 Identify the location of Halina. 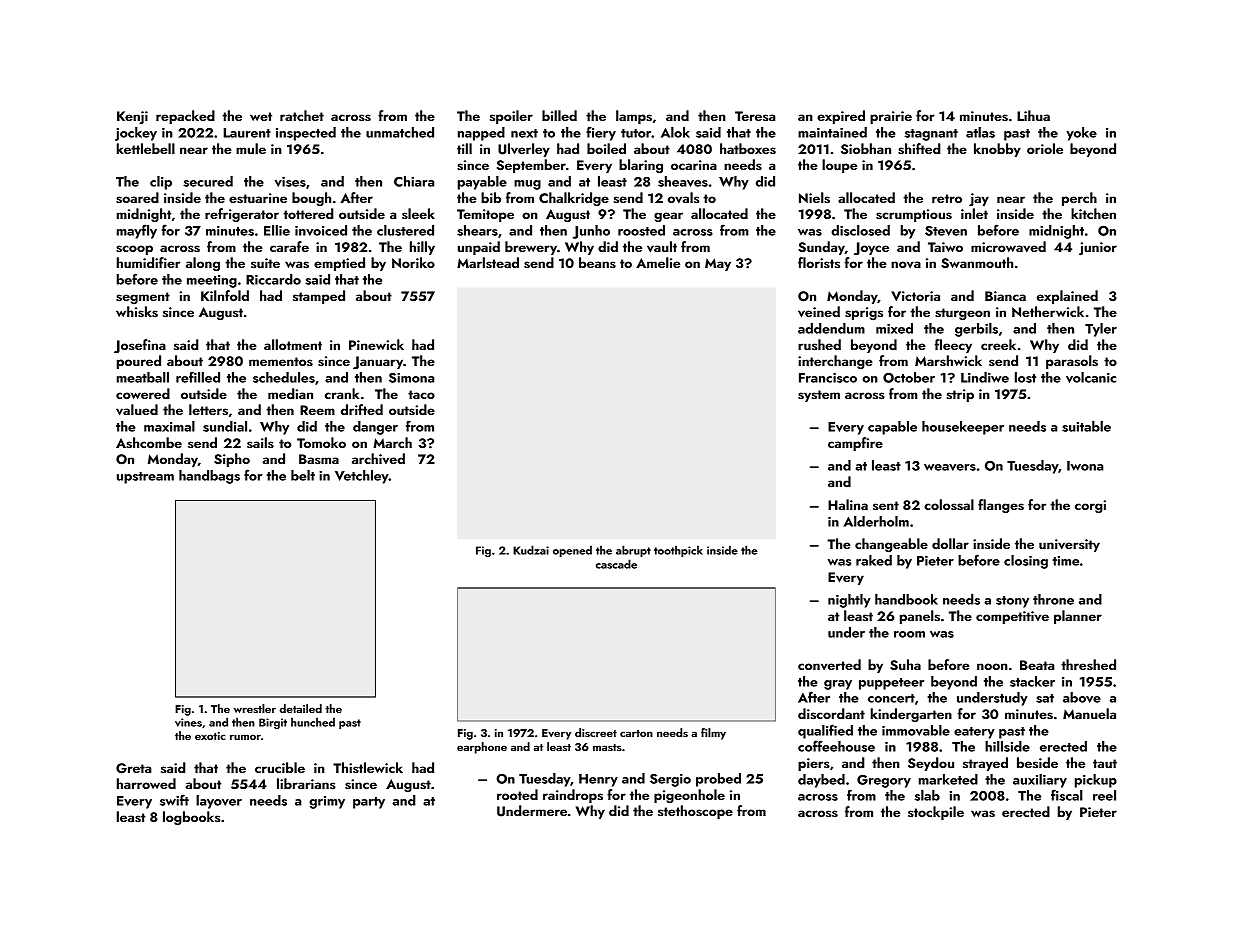
(848, 504).
